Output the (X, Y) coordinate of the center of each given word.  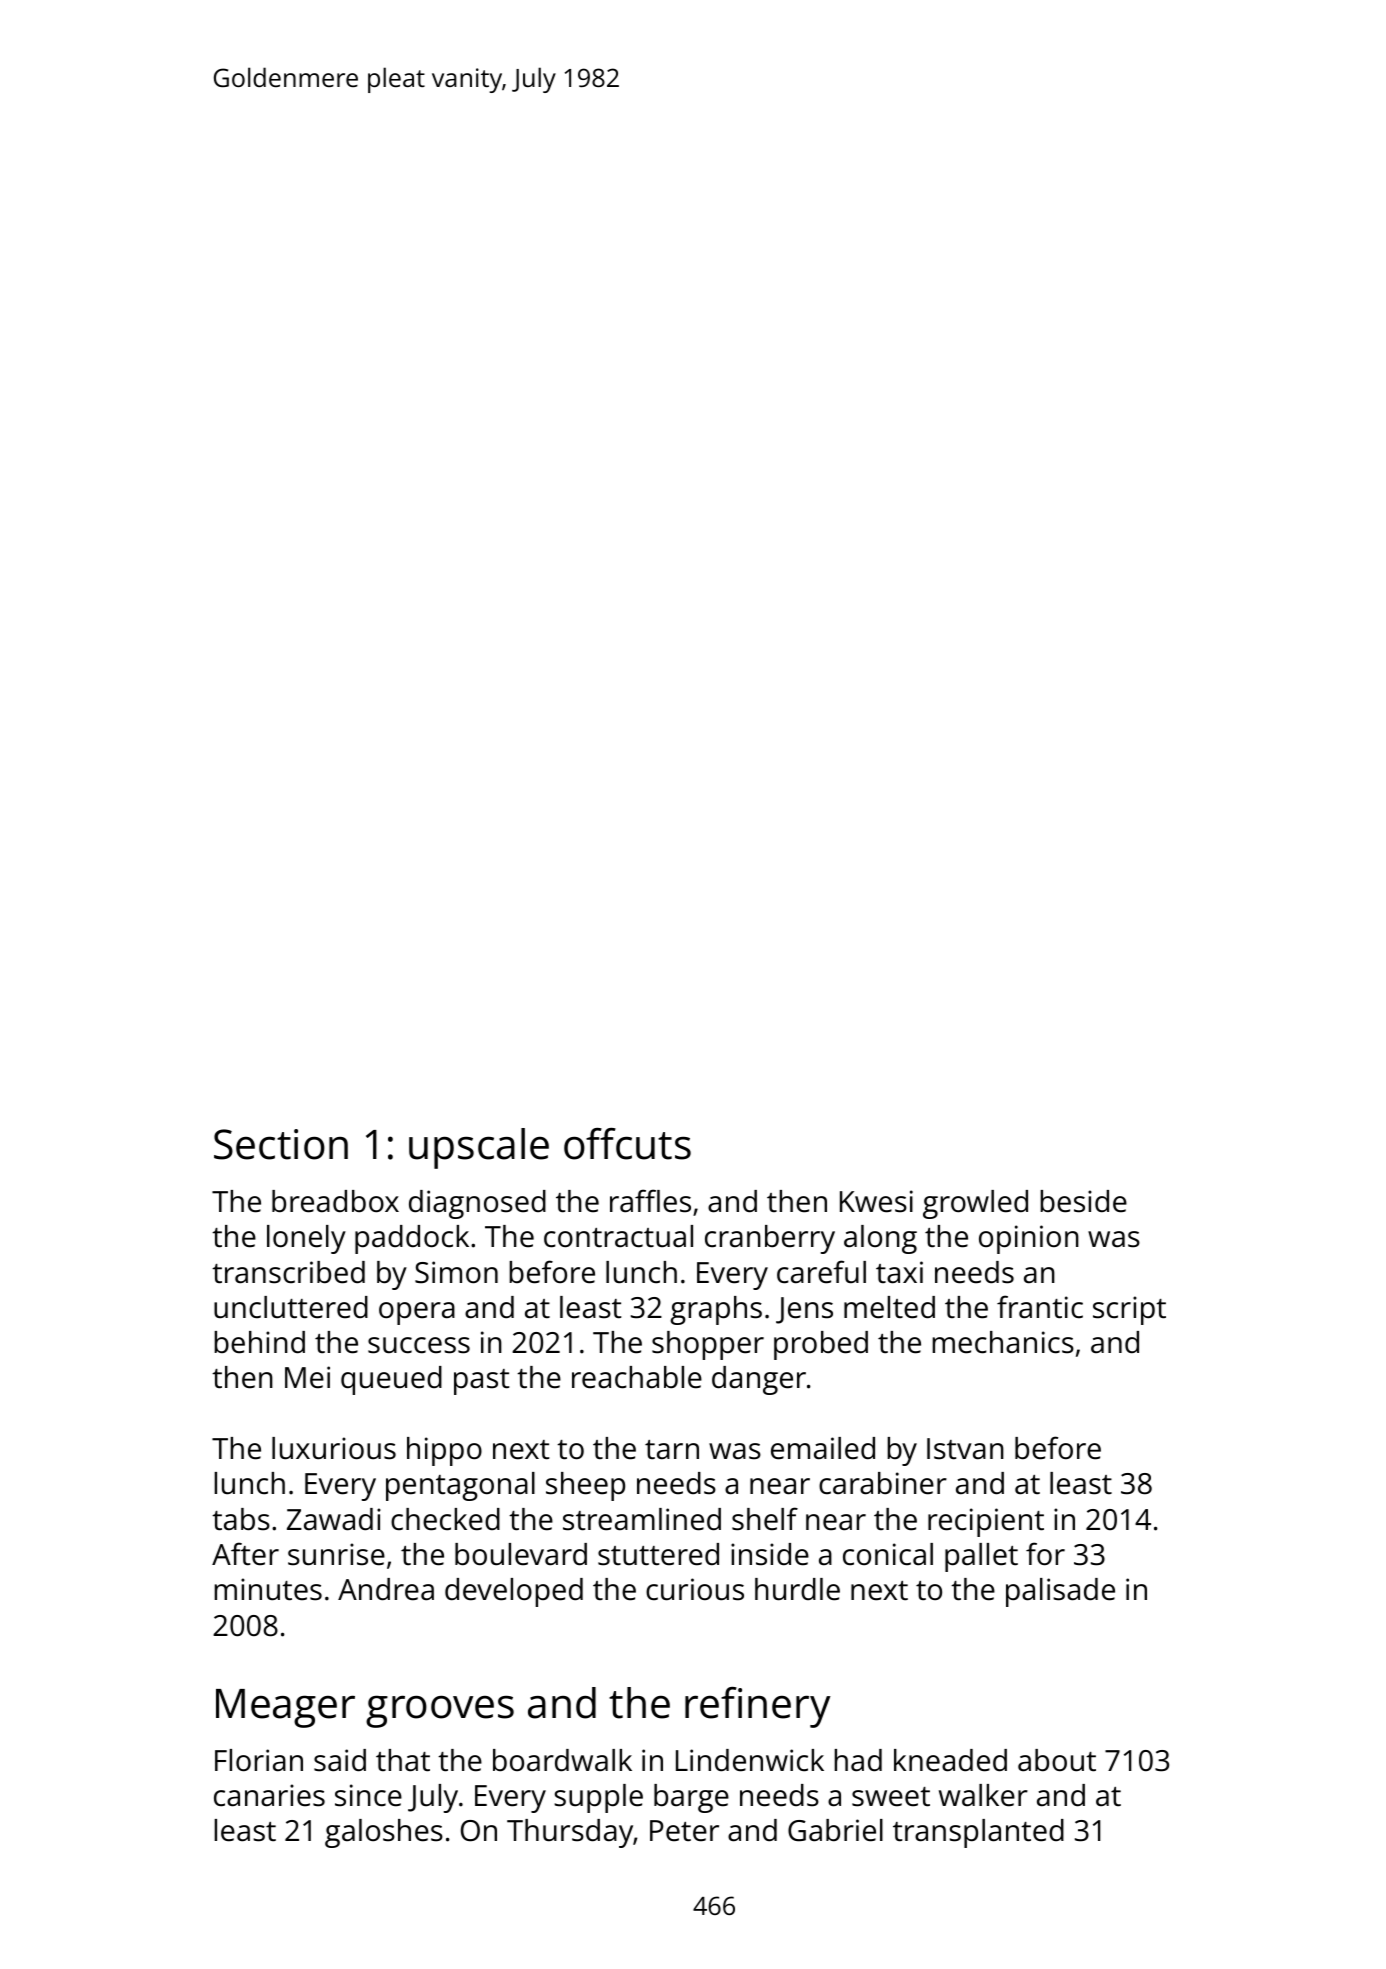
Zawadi (334, 1519)
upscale (479, 1148)
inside (770, 1554)
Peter (684, 1831)
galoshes (384, 1833)
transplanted (978, 1833)
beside (1083, 1201)
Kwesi (876, 1201)
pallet (981, 1557)
